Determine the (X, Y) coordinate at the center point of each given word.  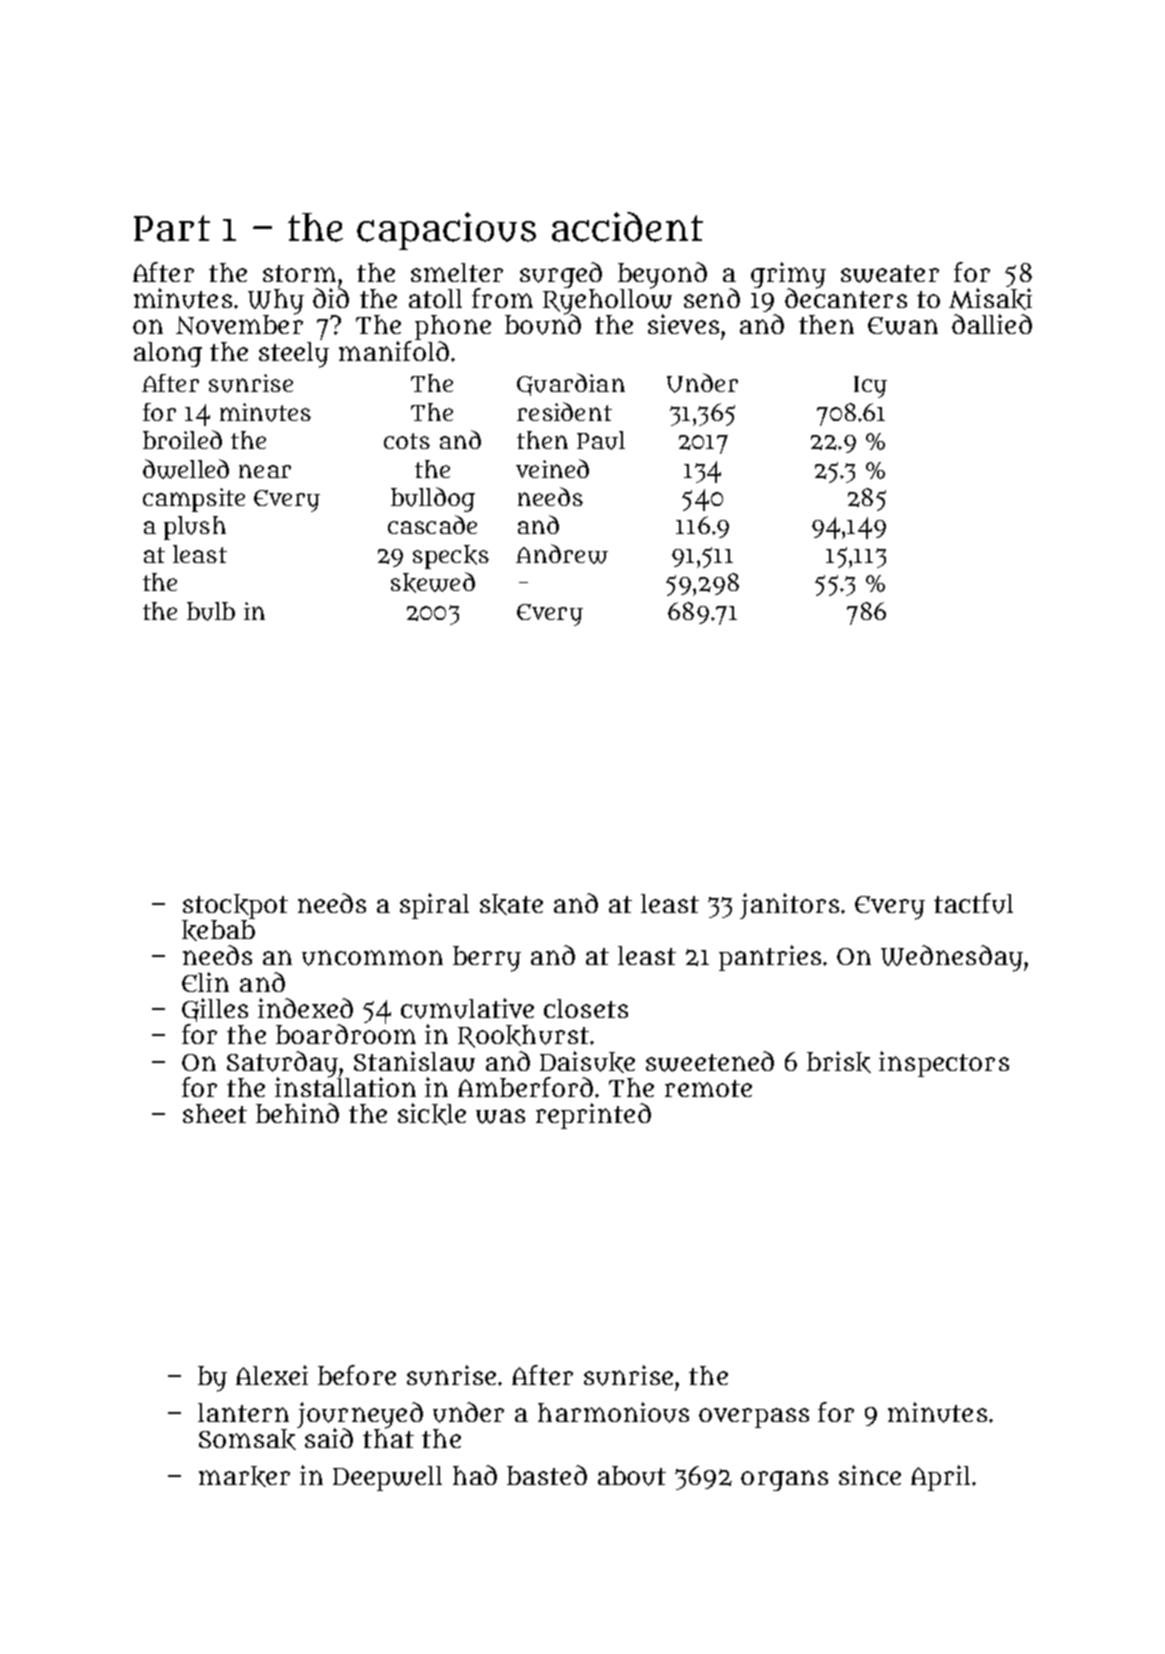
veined (552, 468)
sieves (683, 324)
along (168, 354)
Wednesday (952, 958)
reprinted (593, 1116)
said (329, 1438)
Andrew (562, 554)
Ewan (903, 326)
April (940, 1478)
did (331, 298)
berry (487, 959)
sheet (215, 1113)
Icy (870, 387)
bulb (211, 611)
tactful (973, 903)
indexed (305, 1008)
